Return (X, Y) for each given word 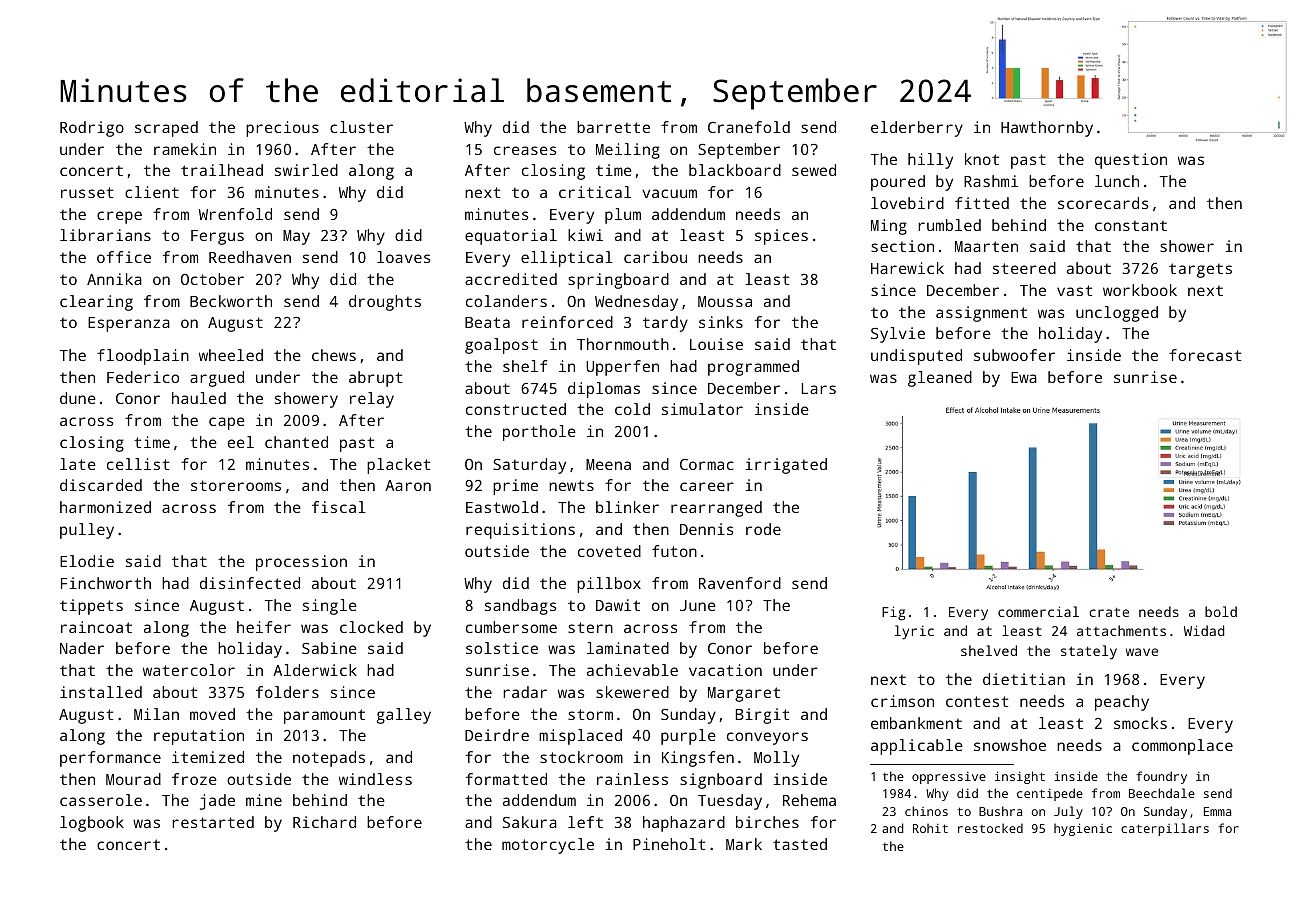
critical (595, 192)
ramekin (185, 149)
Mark (744, 844)
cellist (138, 464)
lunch (1117, 181)
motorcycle (548, 846)
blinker (627, 507)
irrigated (786, 466)
